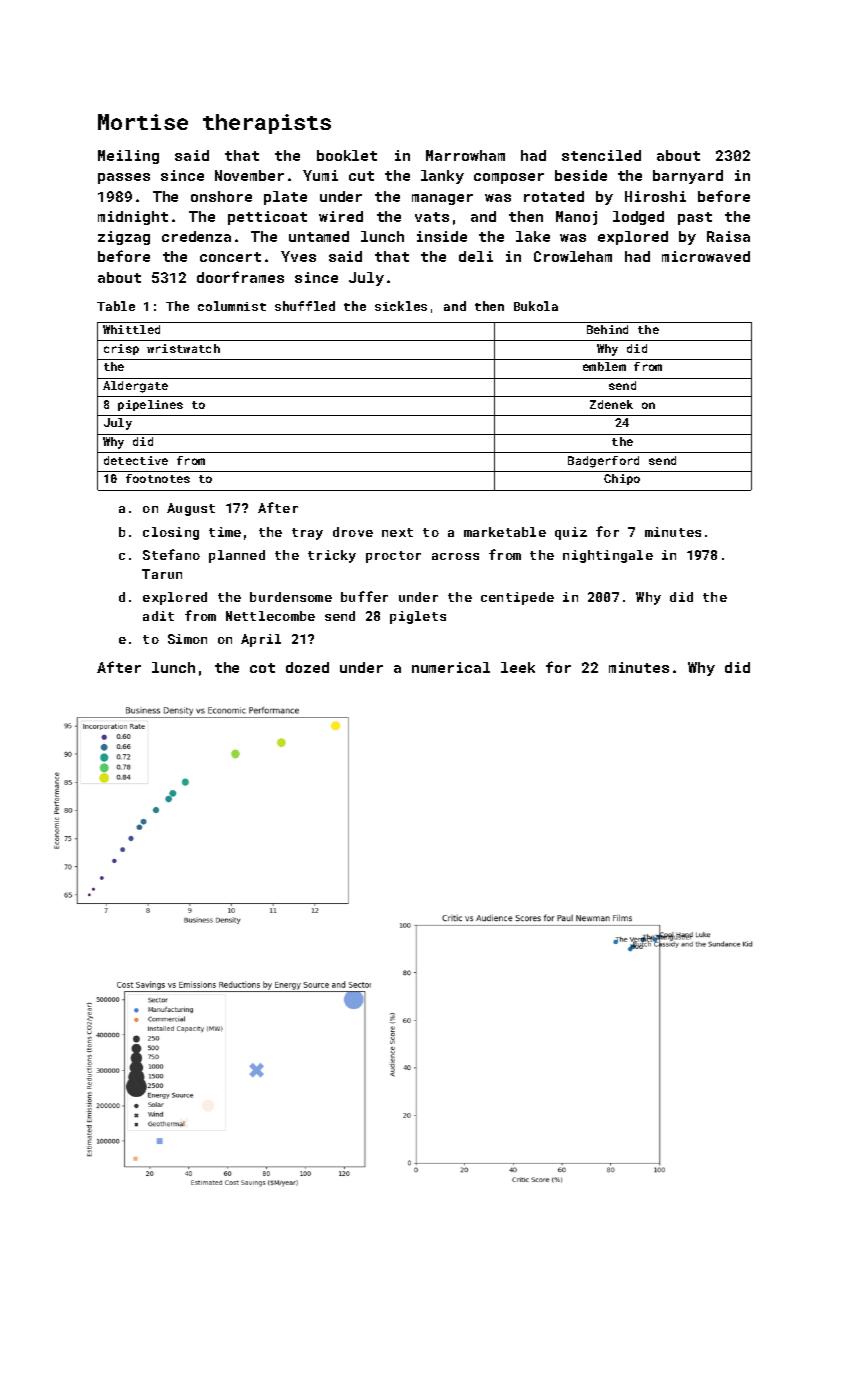 The image size is (849, 1400). I want to click on onshore, so click(221, 196).
